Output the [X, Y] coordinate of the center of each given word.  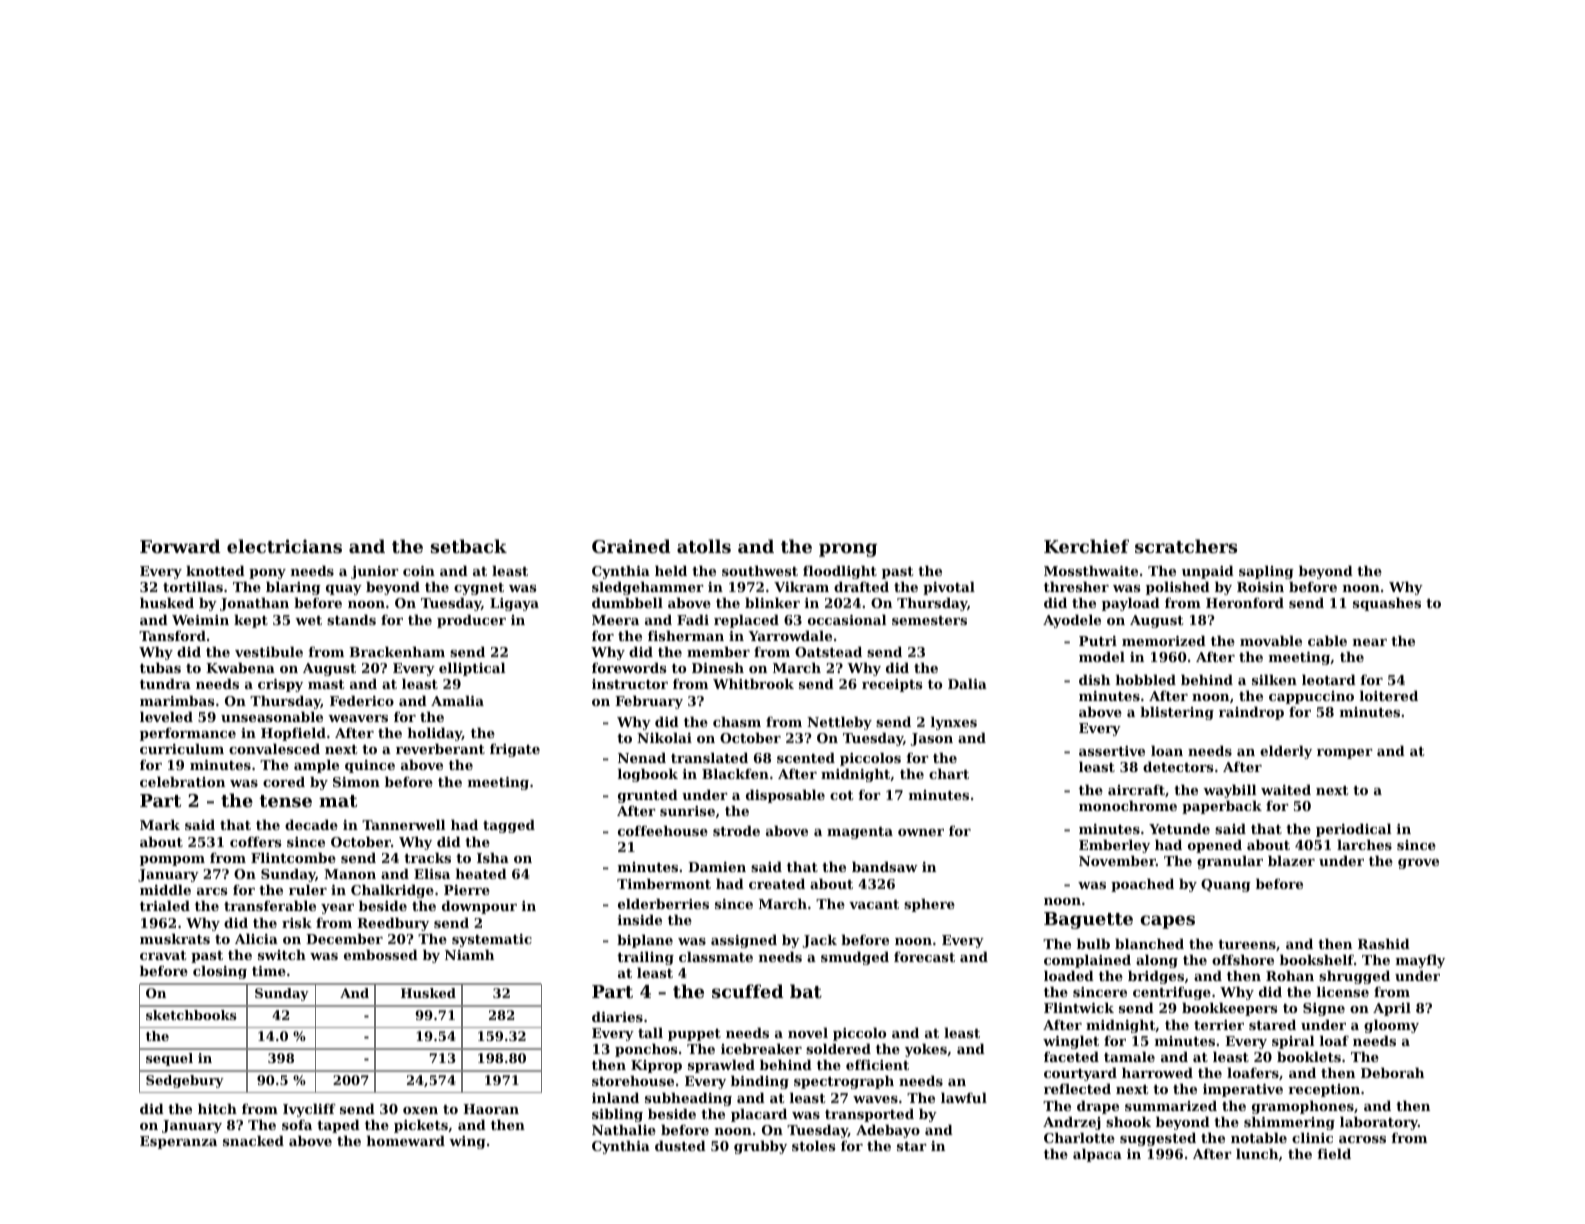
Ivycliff [309, 1110]
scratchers [1186, 546]
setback [469, 546]
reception [1324, 1090]
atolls [704, 546]
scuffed [747, 991]
